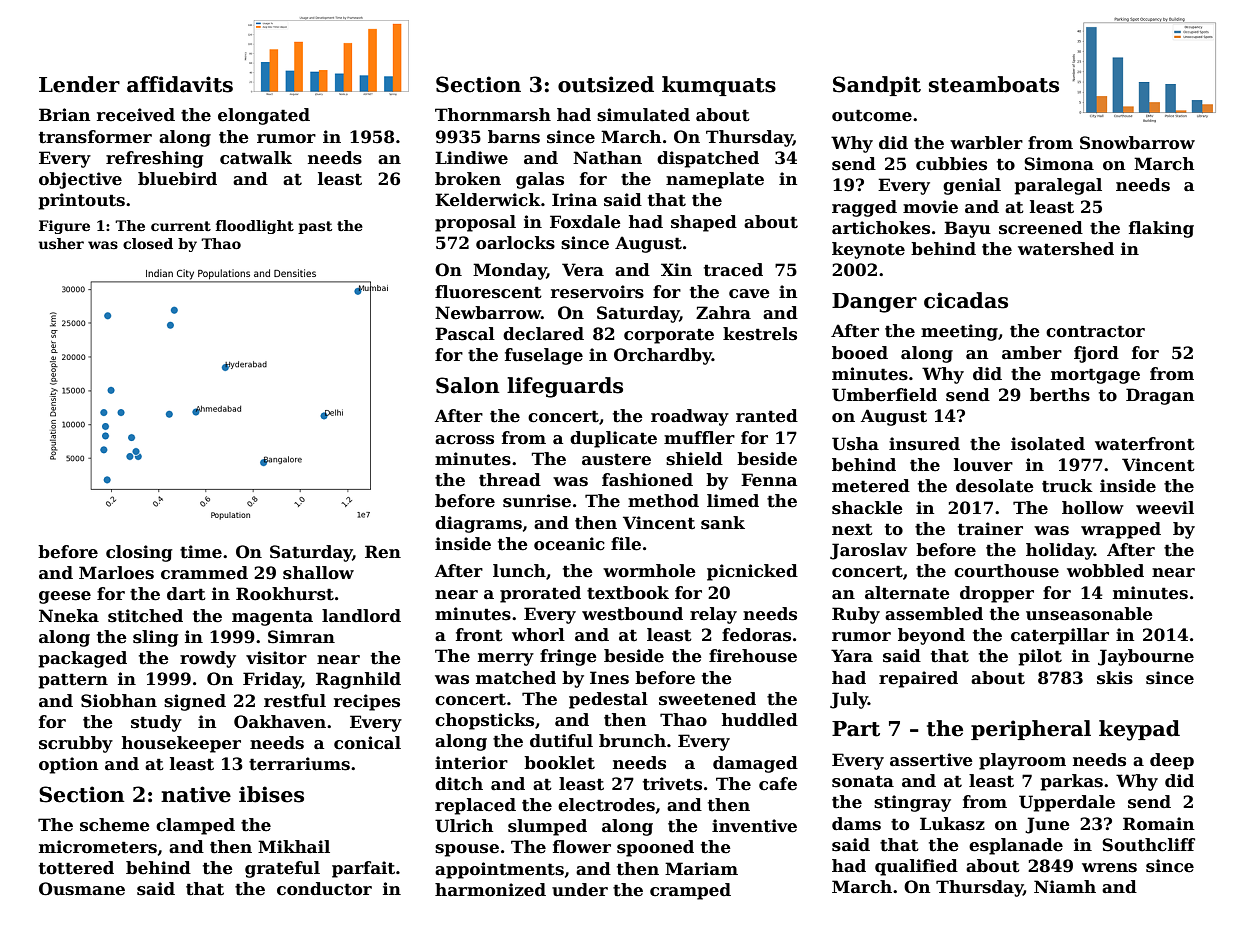  Describe the element at coordinates (1066, 249) in the page. I see `watershed` at that location.
